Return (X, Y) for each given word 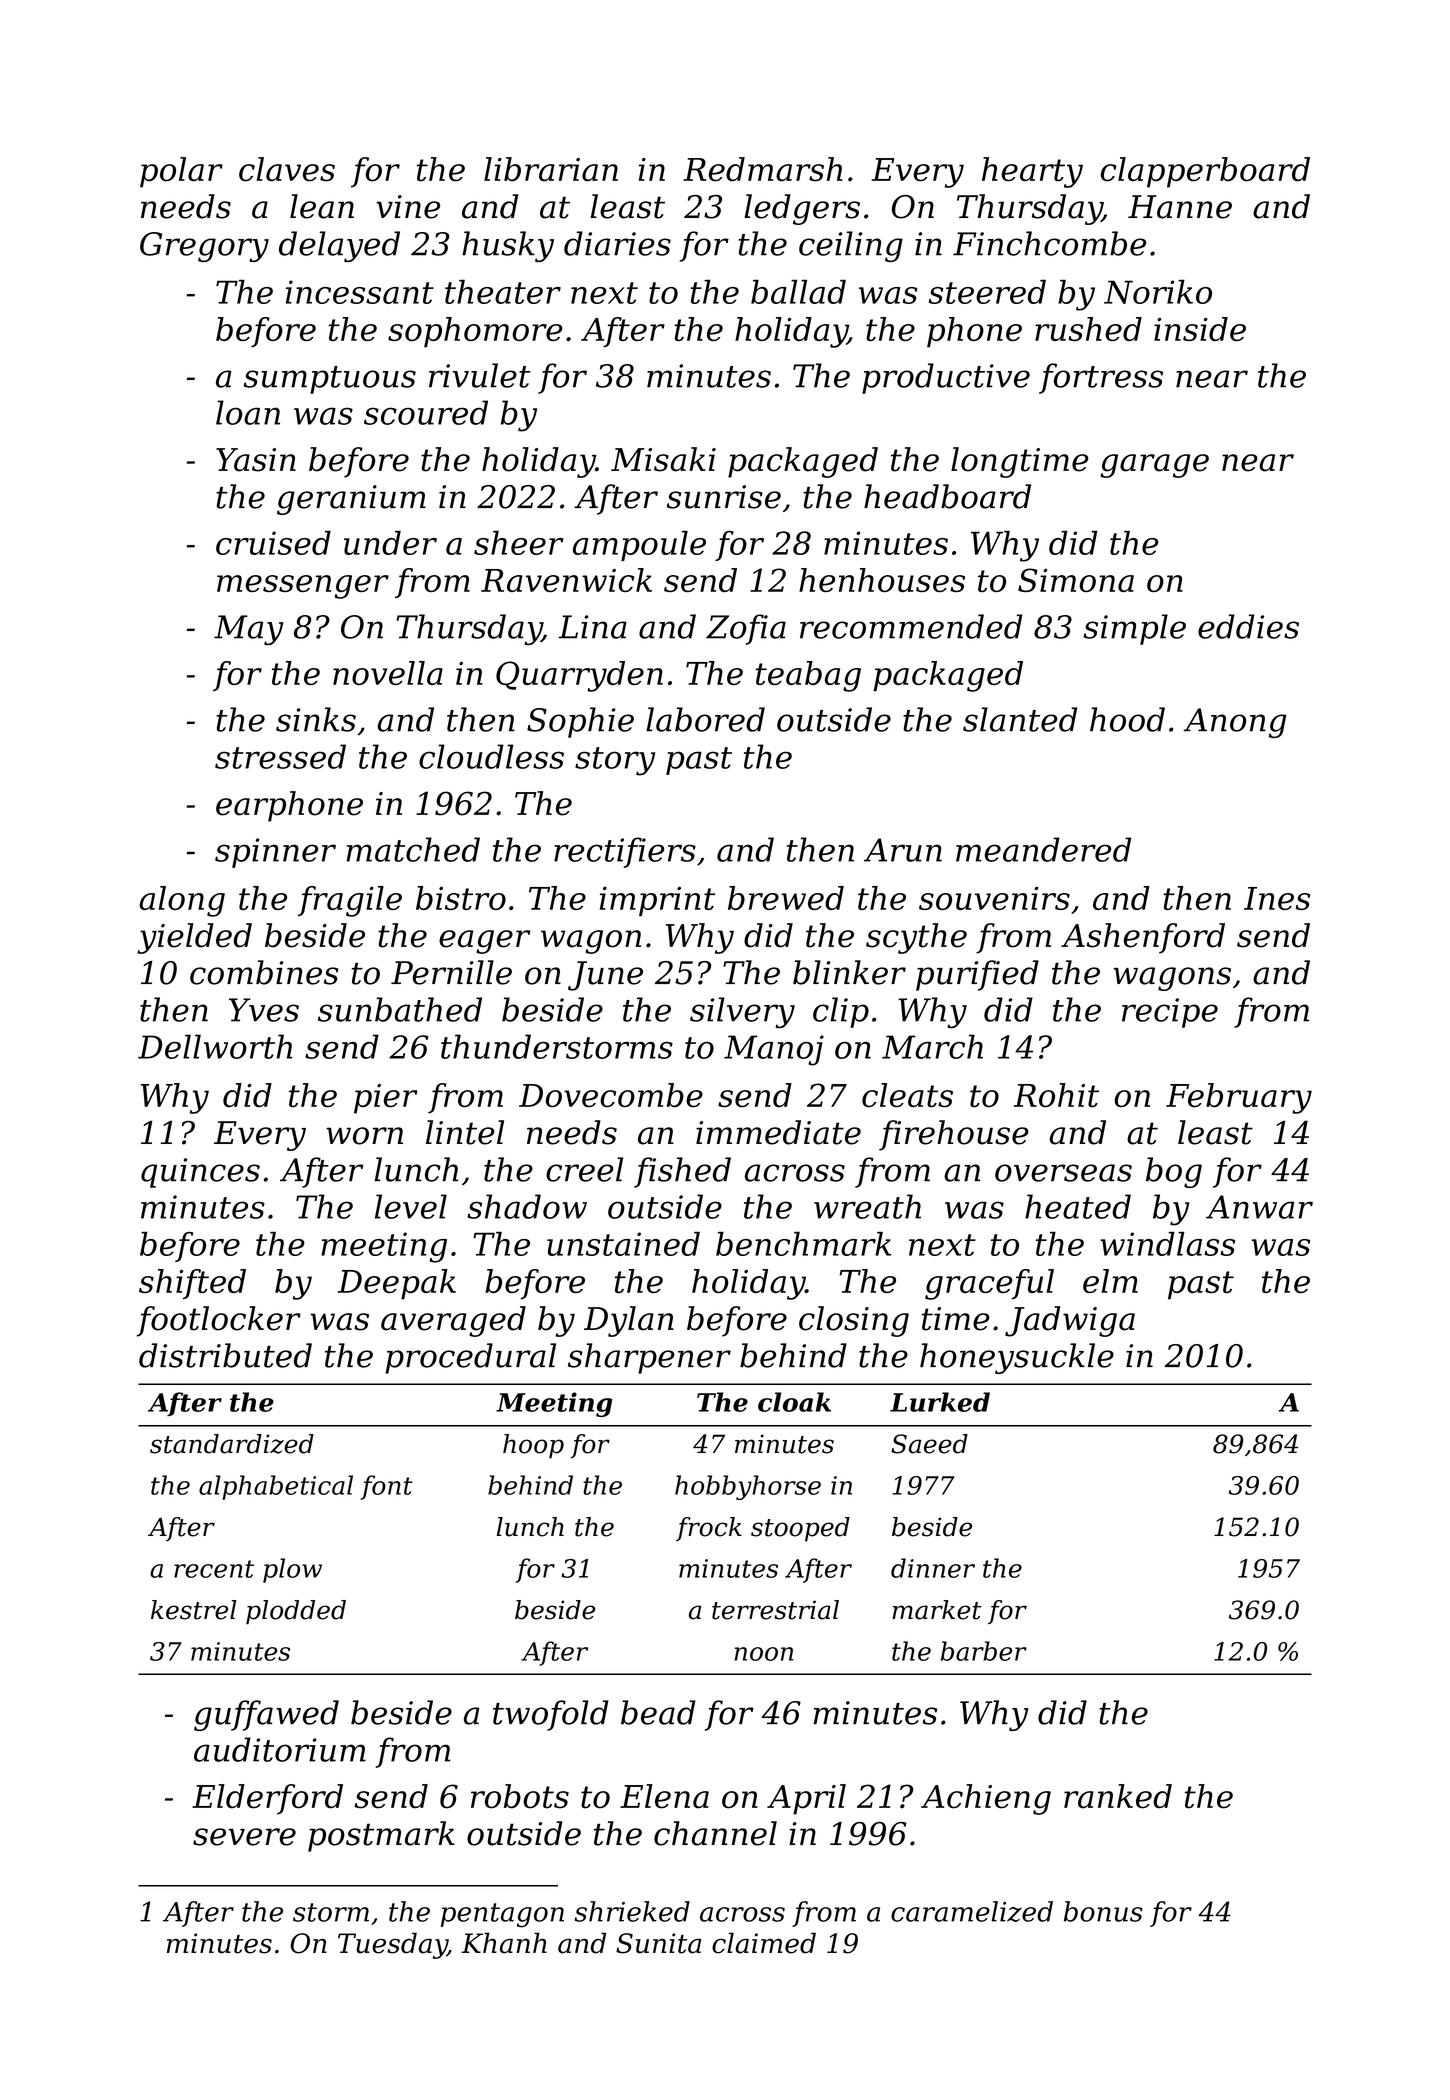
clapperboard (1205, 172)
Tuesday (392, 1945)
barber (984, 1651)
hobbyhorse (748, 1487)
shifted (192, 1284)
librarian (551, 169)
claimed (764, 1943)
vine (408, 207)
